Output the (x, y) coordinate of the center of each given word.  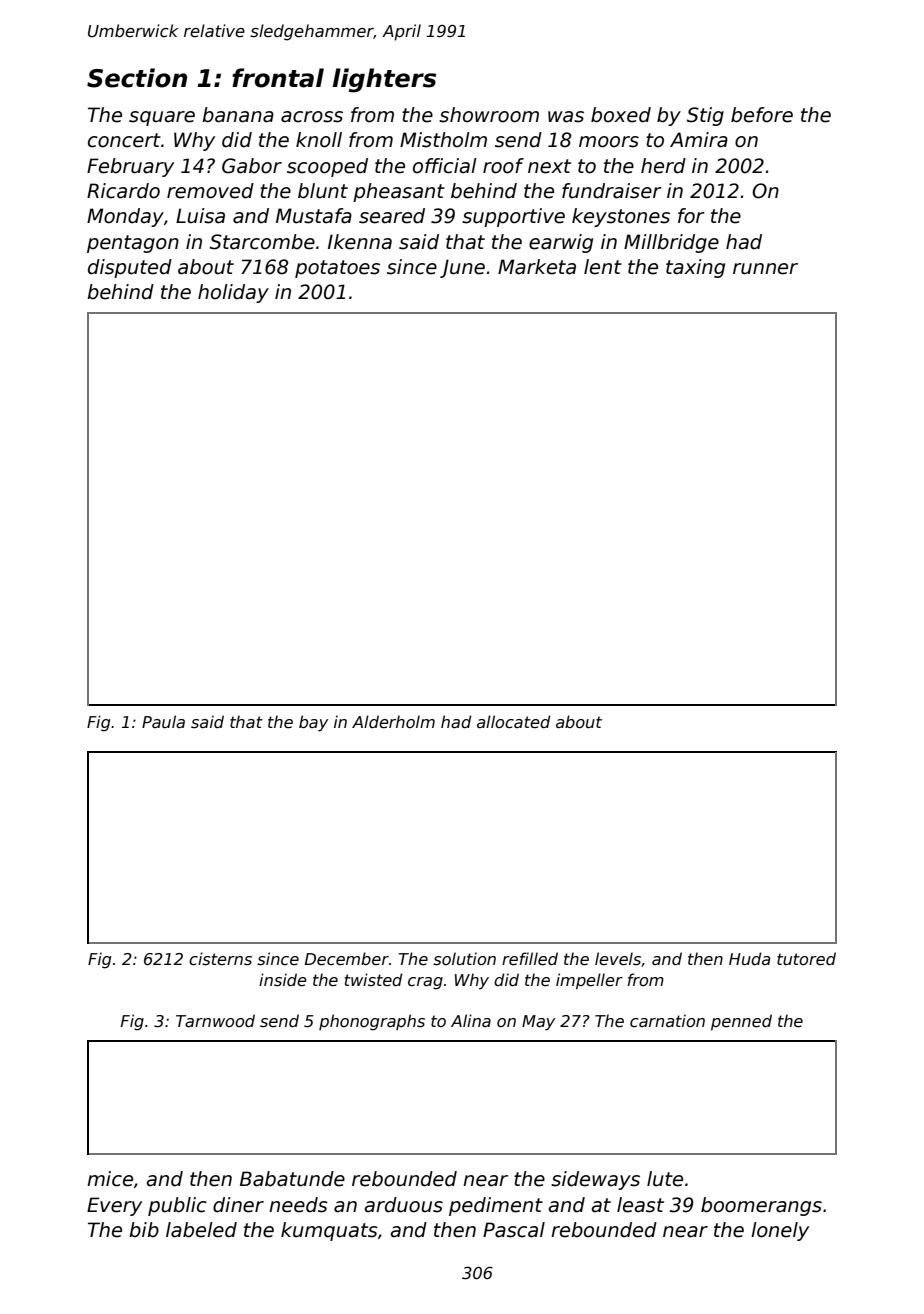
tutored (806, 959)
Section (137, 78)
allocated (513, 722)
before (762, 115)
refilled (530, 959)
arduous (403, 1205)
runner (765, 269)
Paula (163, 721)
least (640, 1205)
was (566, 117)
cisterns (220, 959)
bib (144, 1230)
